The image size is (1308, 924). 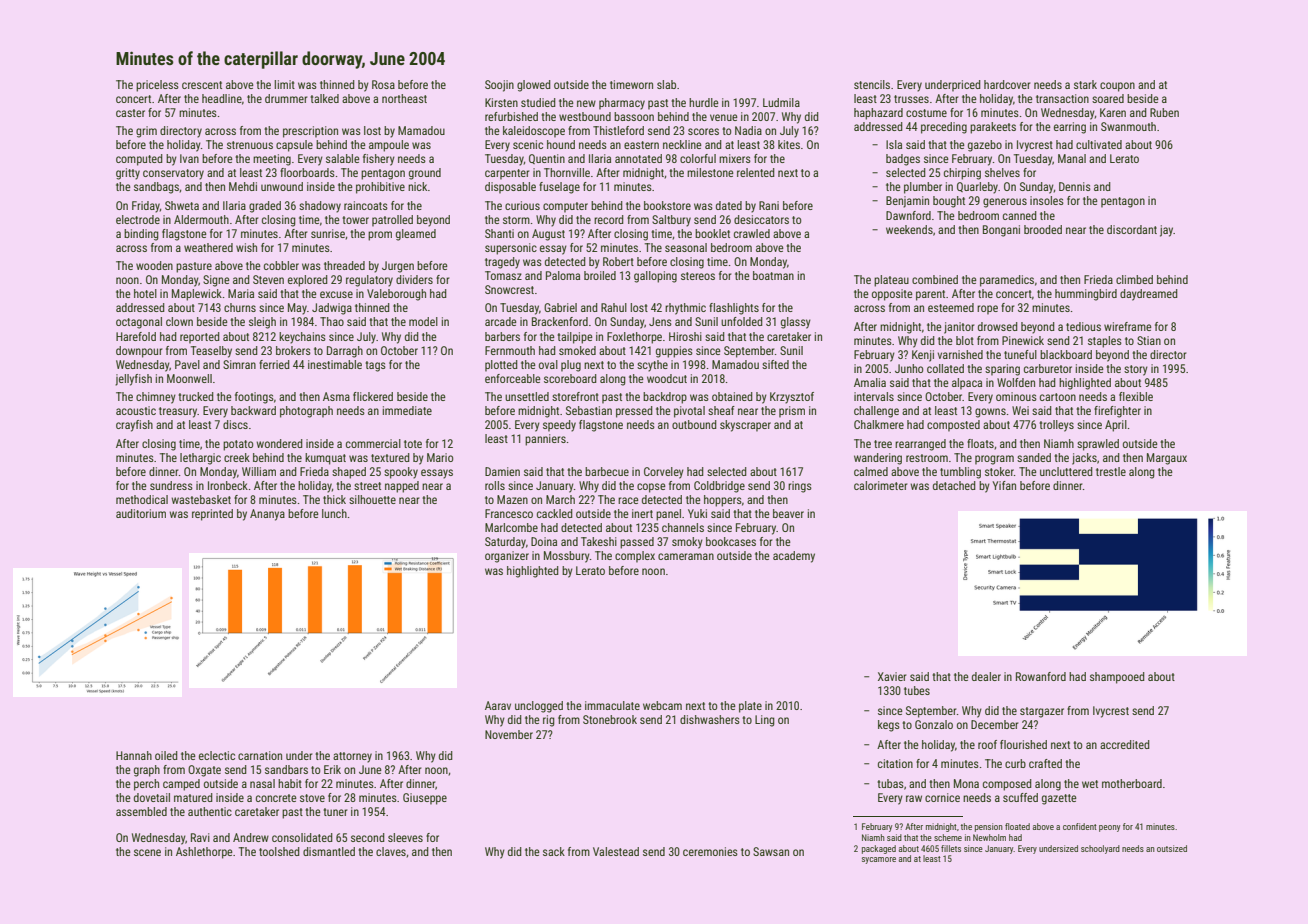 What do you see at coordinates (710, 719) in the page?
I see `dishwashers` at bounding box center [710, 719].
